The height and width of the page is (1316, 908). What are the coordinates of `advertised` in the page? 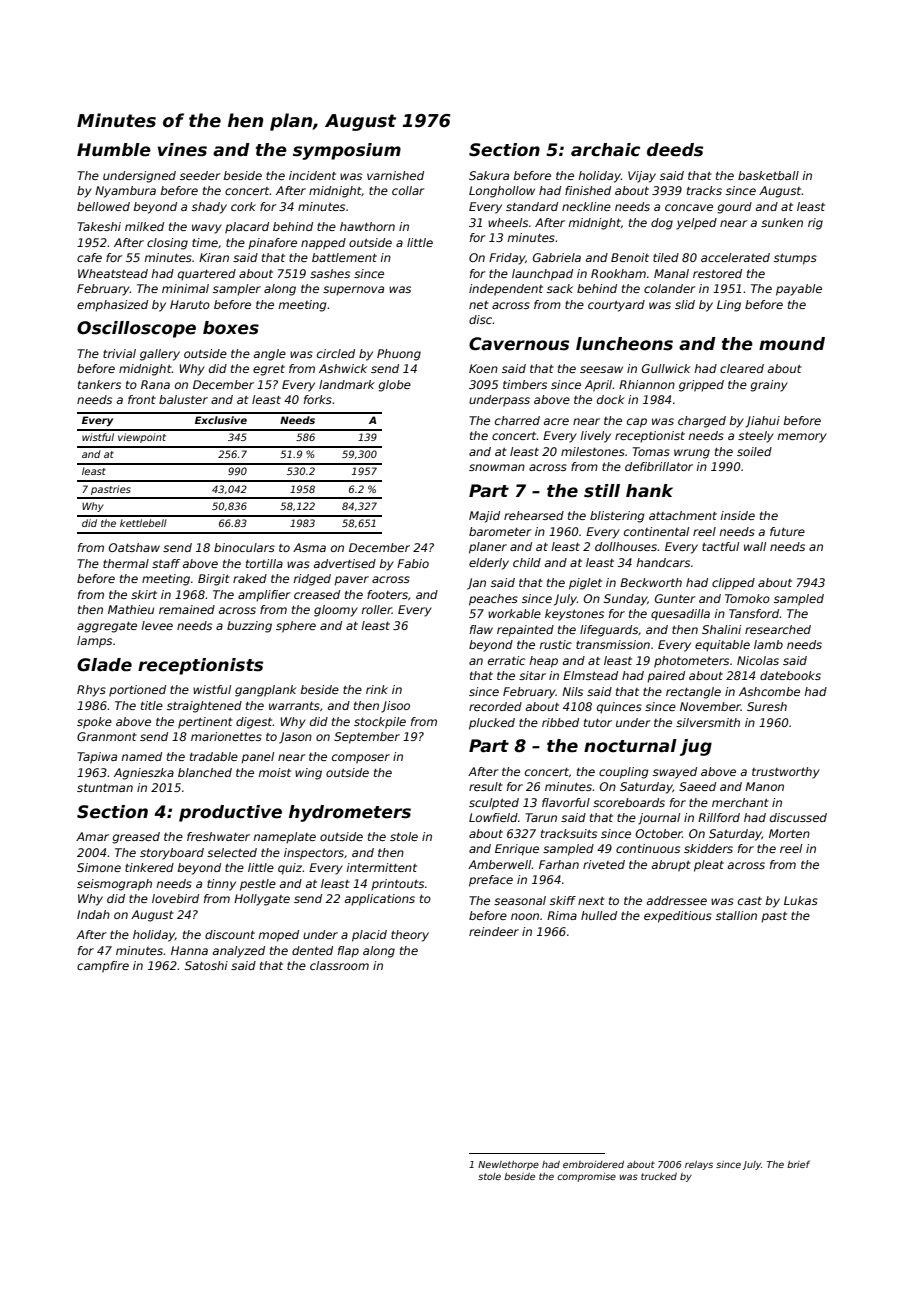 It's located at (344, 563).
